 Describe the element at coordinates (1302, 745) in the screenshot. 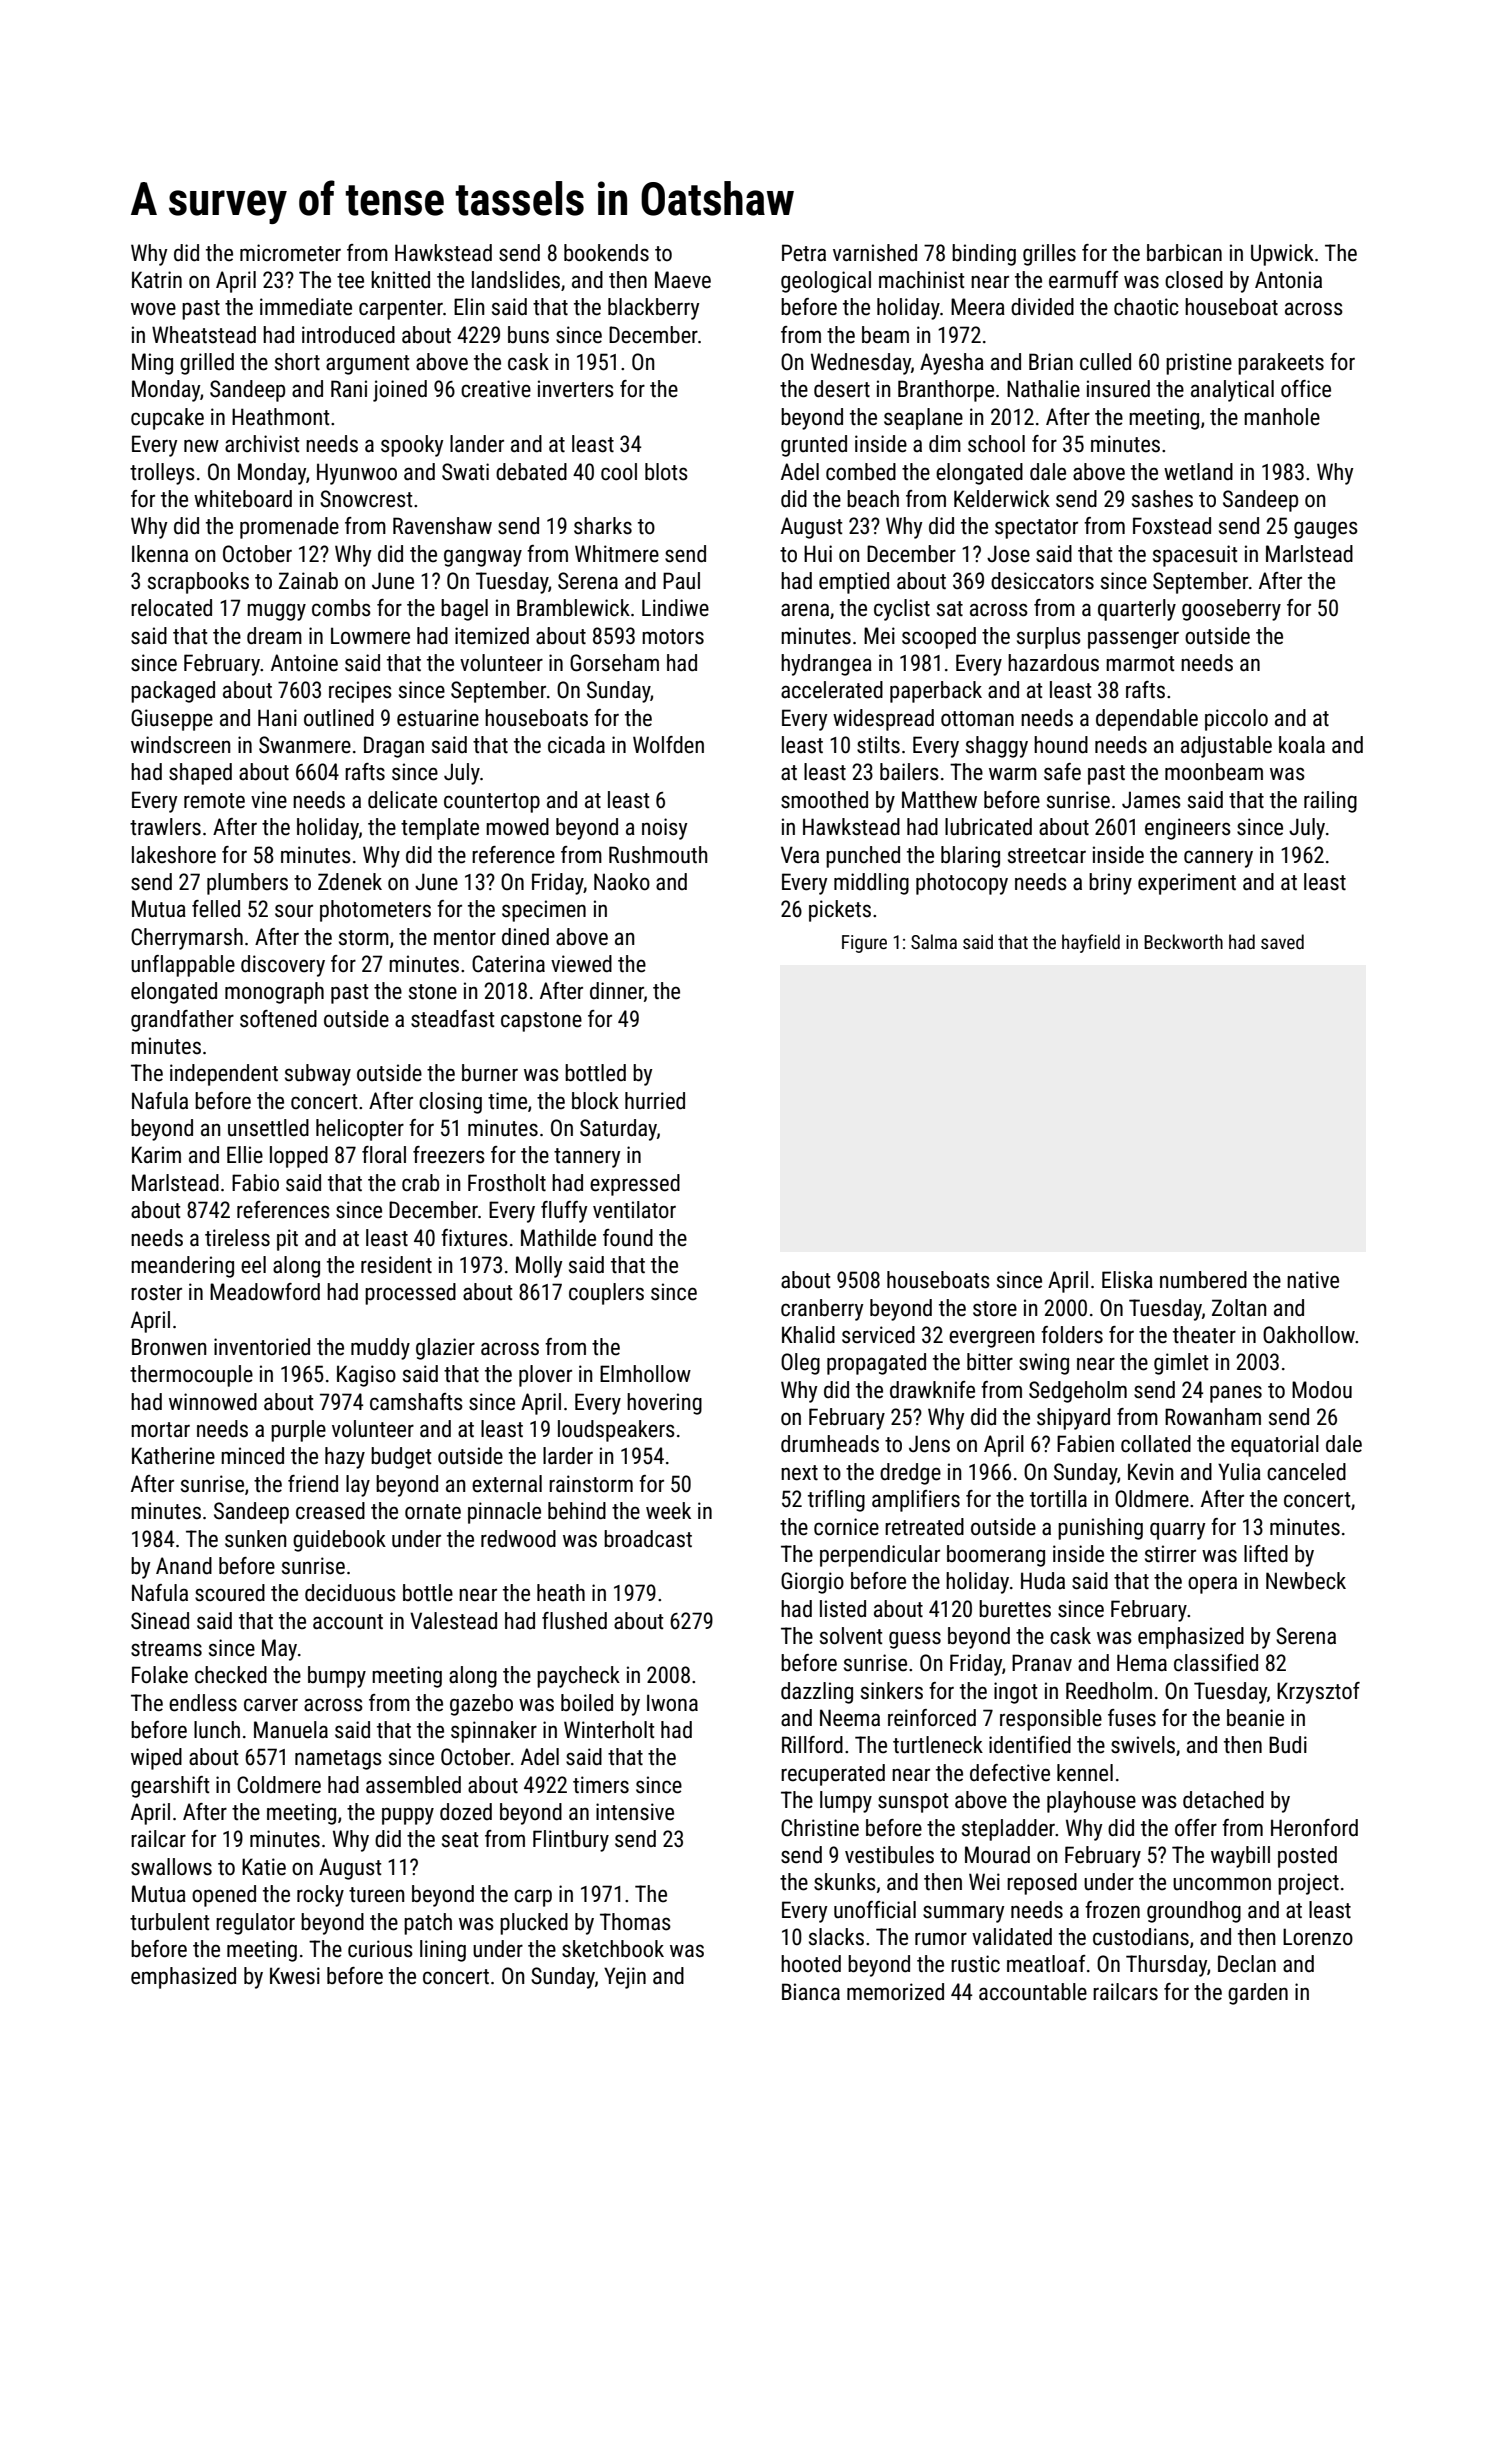

I see `koala` at that location.
